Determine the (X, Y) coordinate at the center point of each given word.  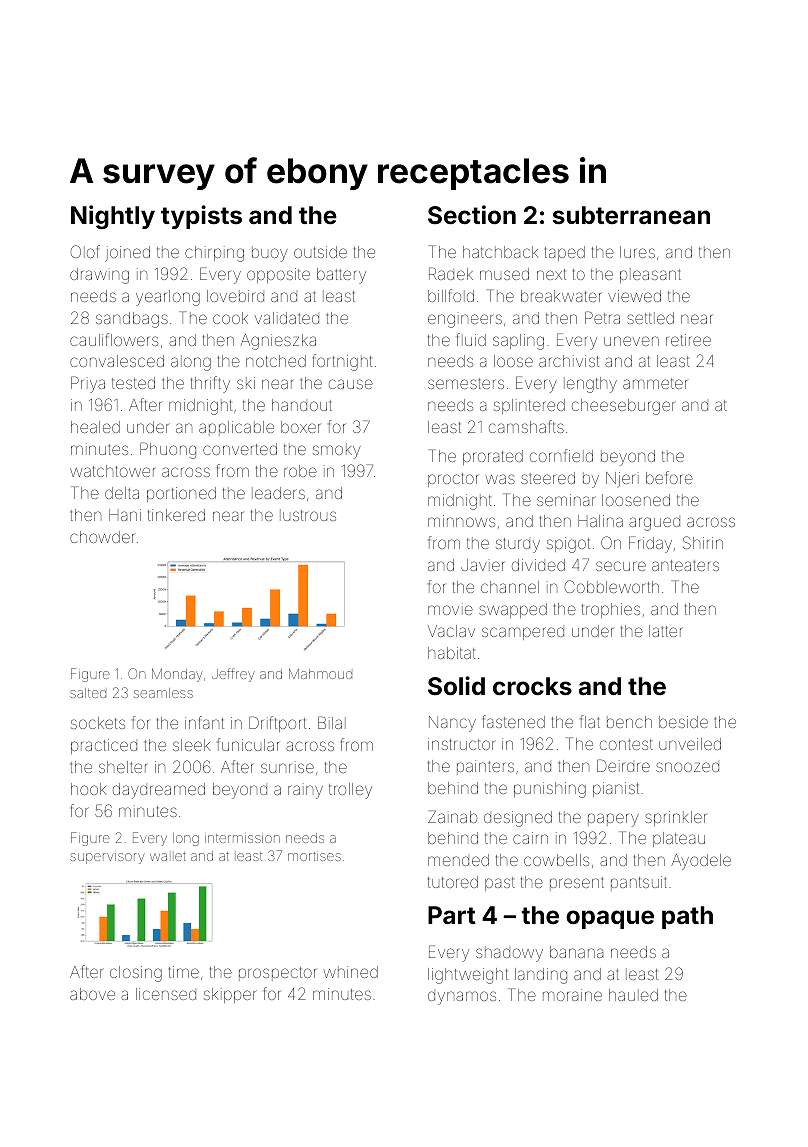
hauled (633, 995)
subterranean (631, 215)
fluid (471, 339)
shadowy (509, 954)
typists (201, 217)
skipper (230, 995)
